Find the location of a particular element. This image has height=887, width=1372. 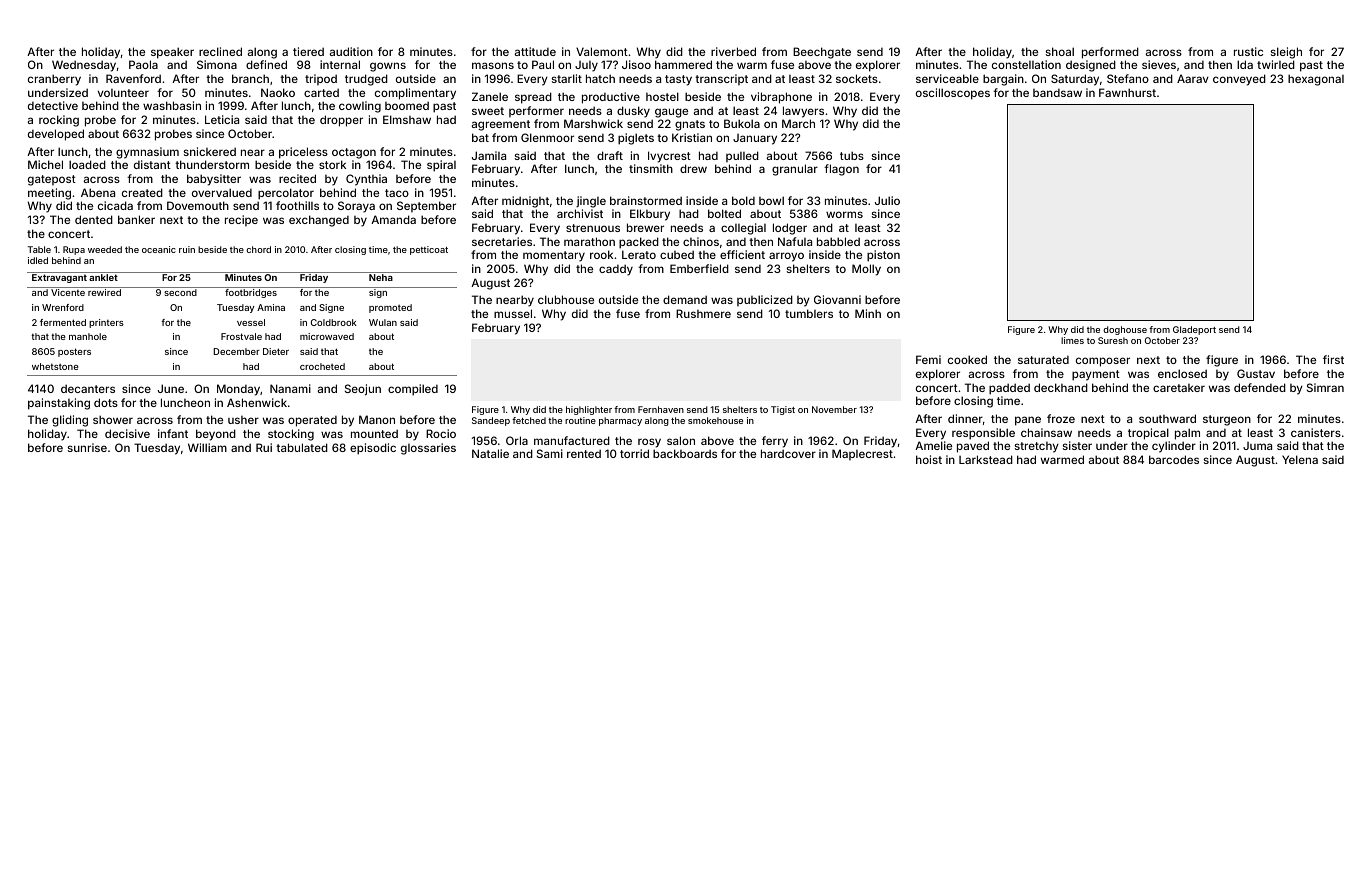

performed is located at coordinates (1110, 53).
